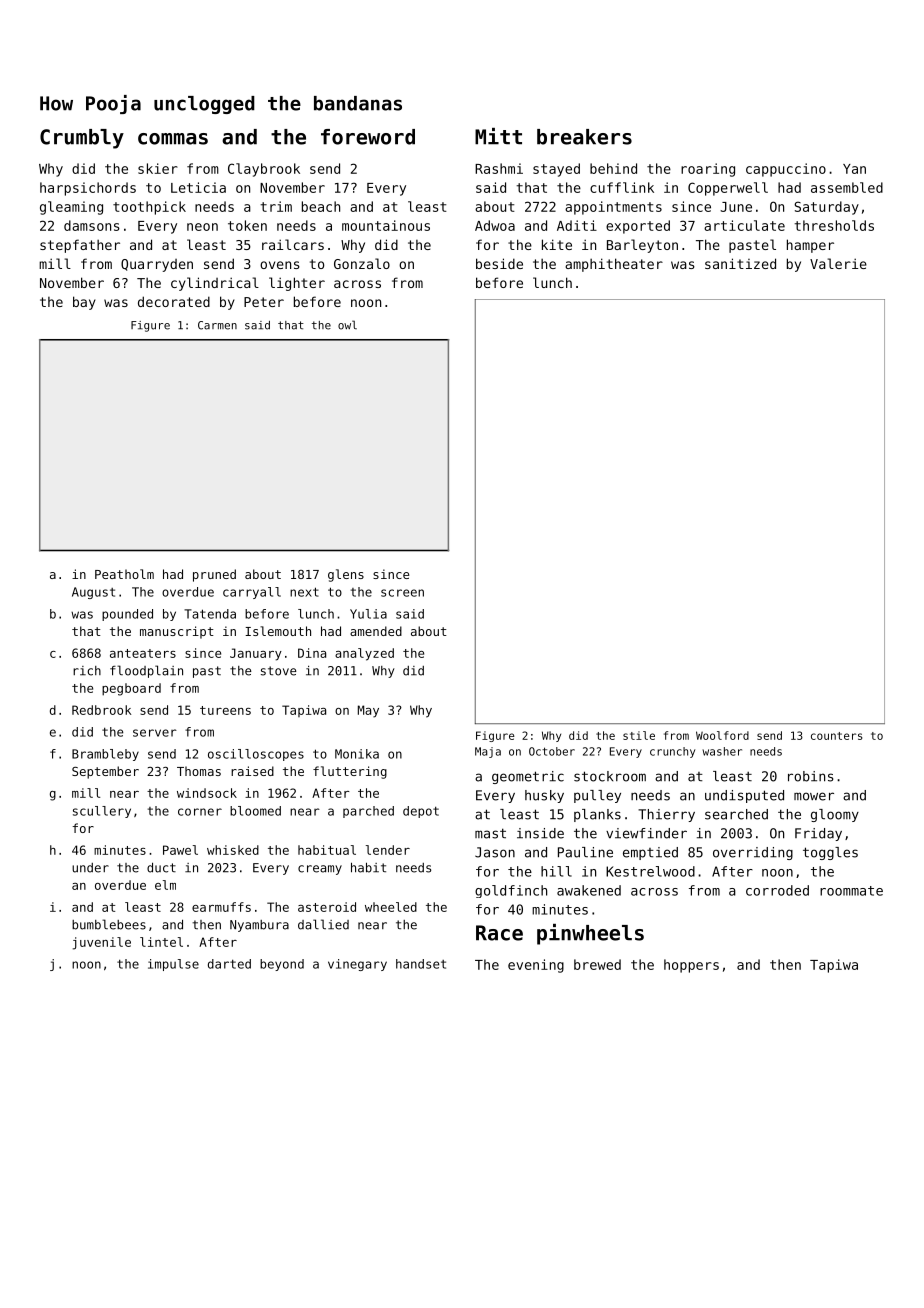  I want to click on sanitized, so click(740, 263).
